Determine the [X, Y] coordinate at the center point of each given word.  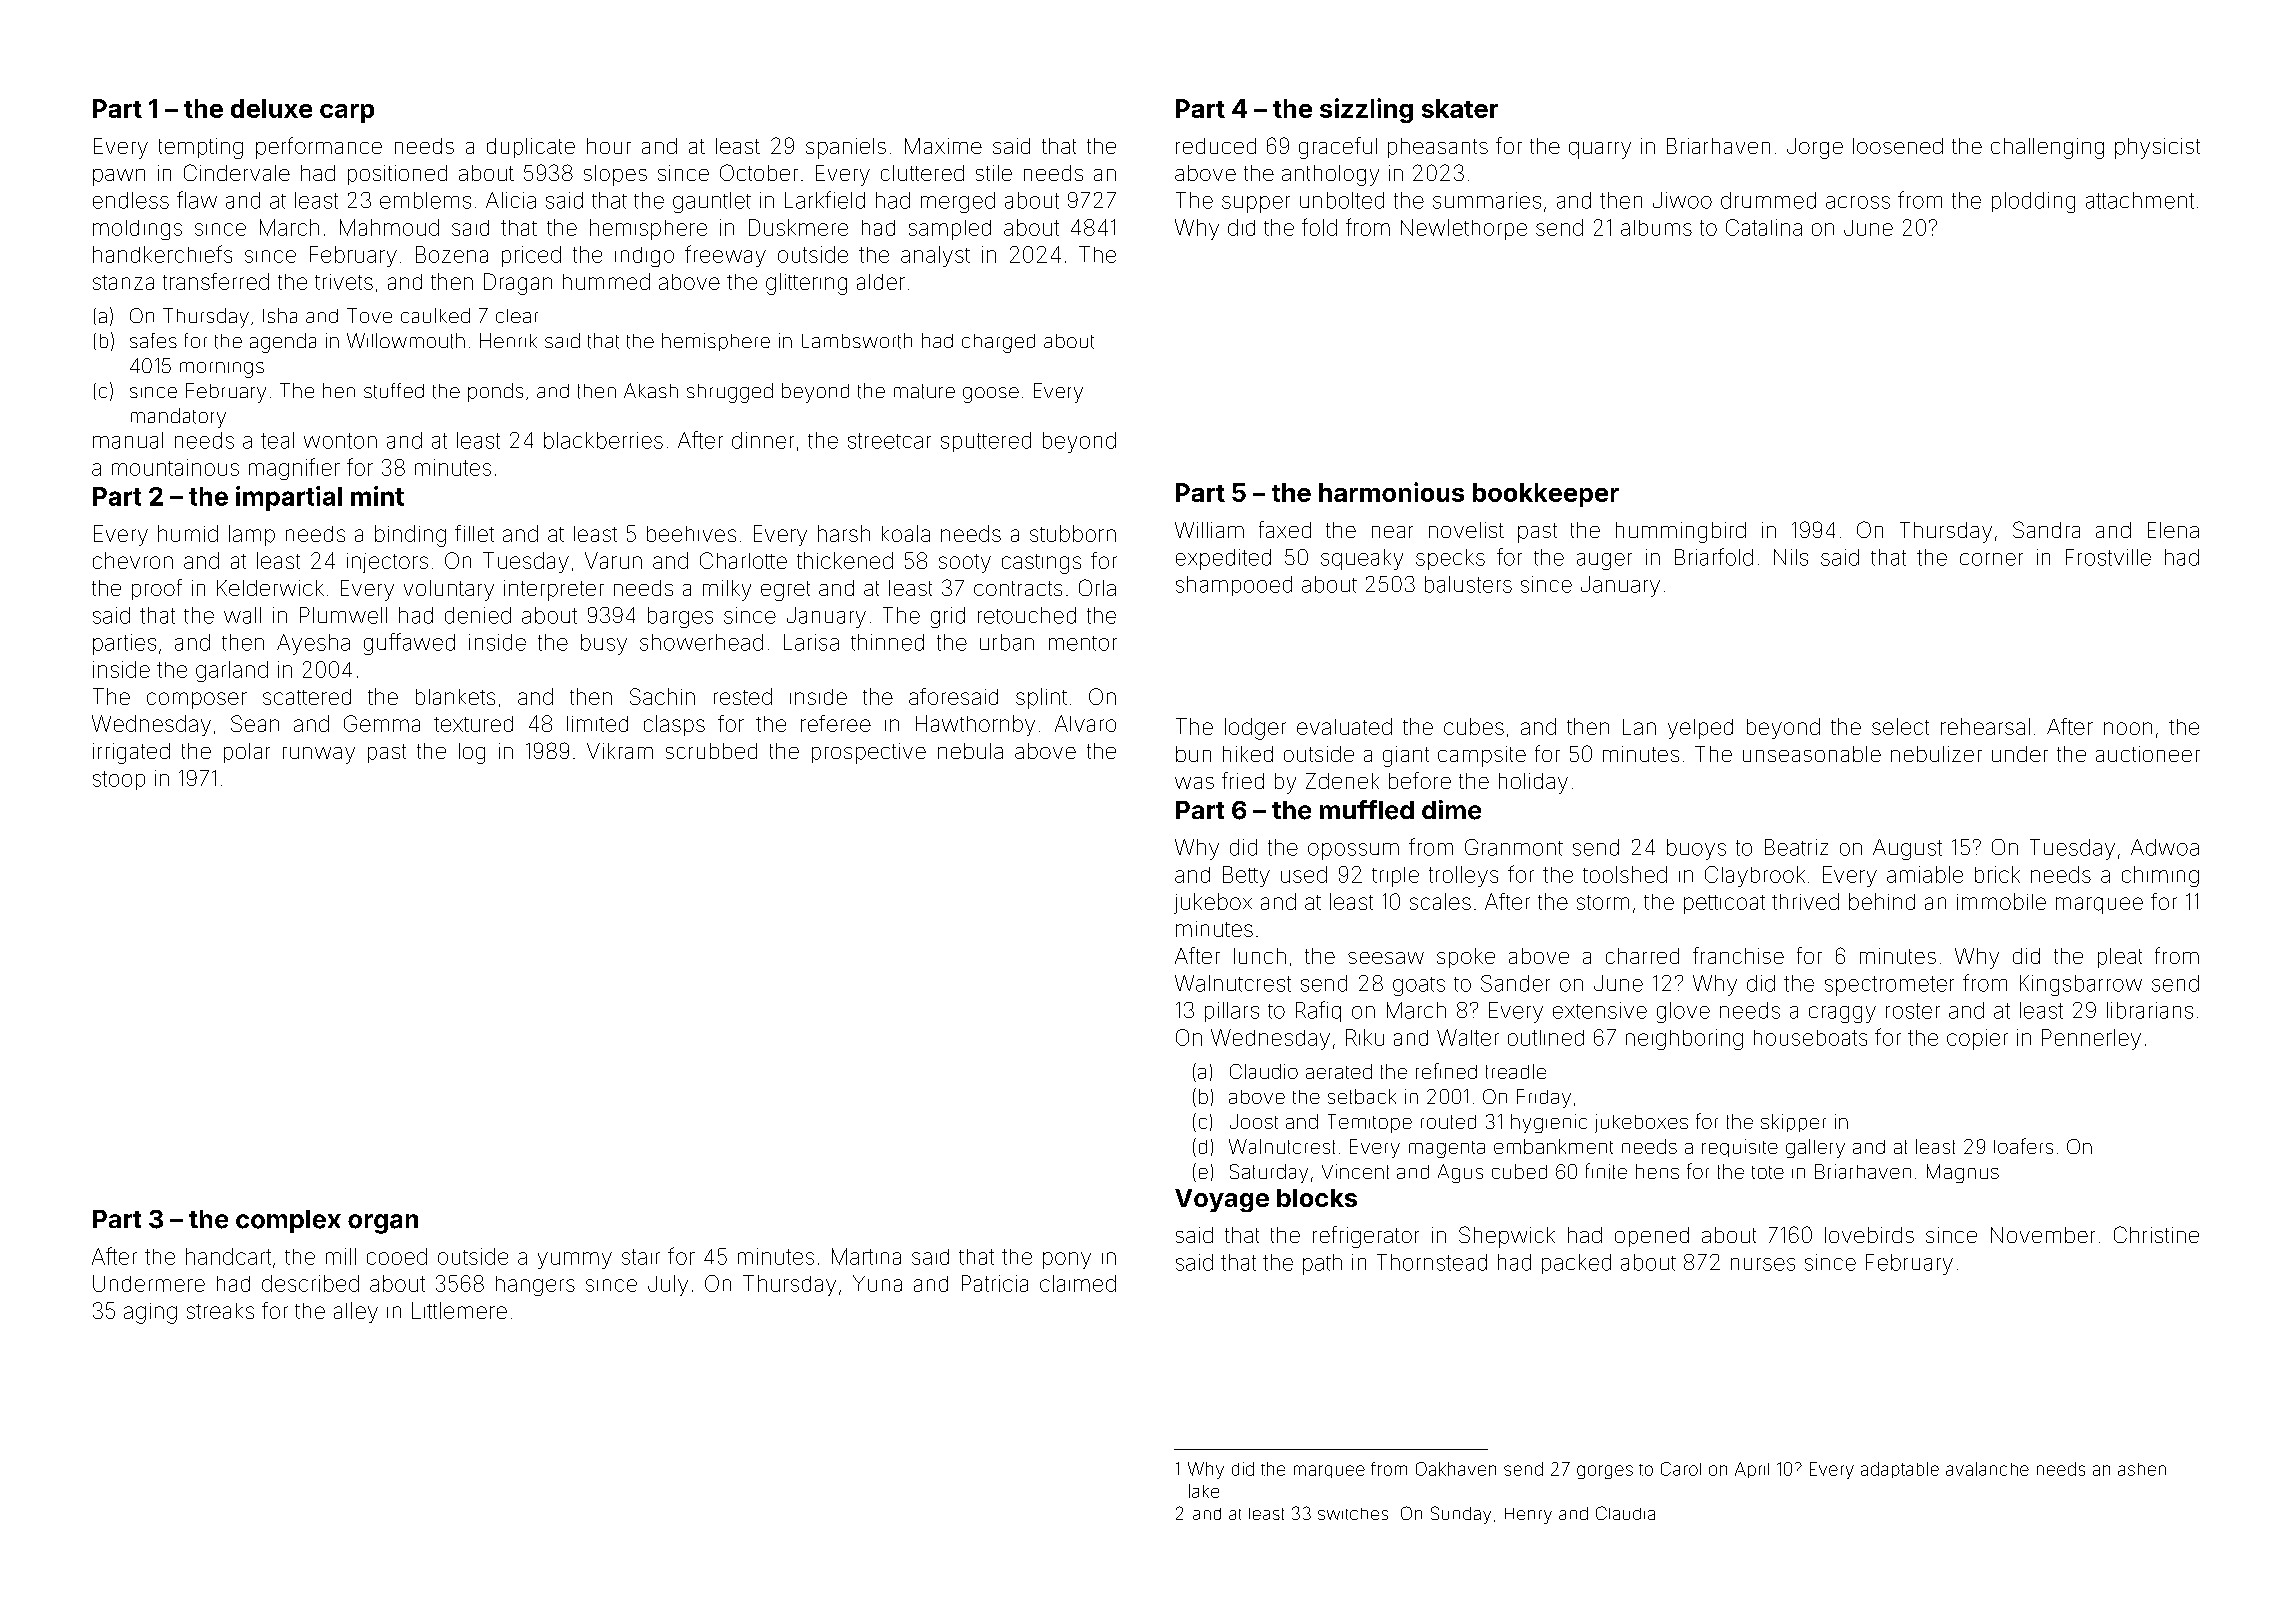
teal [277, 440]
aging [150, 1313]
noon [2128, 728]
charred [1642, 956]
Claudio [1264, 1071]
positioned [397, 175]
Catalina [1764, 227]
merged [958, 202]
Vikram [620, 751]
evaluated [1344, 726]
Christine [2156, 1234]
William [1209, 530]
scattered [307, 697]
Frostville [2108, 557]
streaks [220, 1311]
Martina [866, 1256]
